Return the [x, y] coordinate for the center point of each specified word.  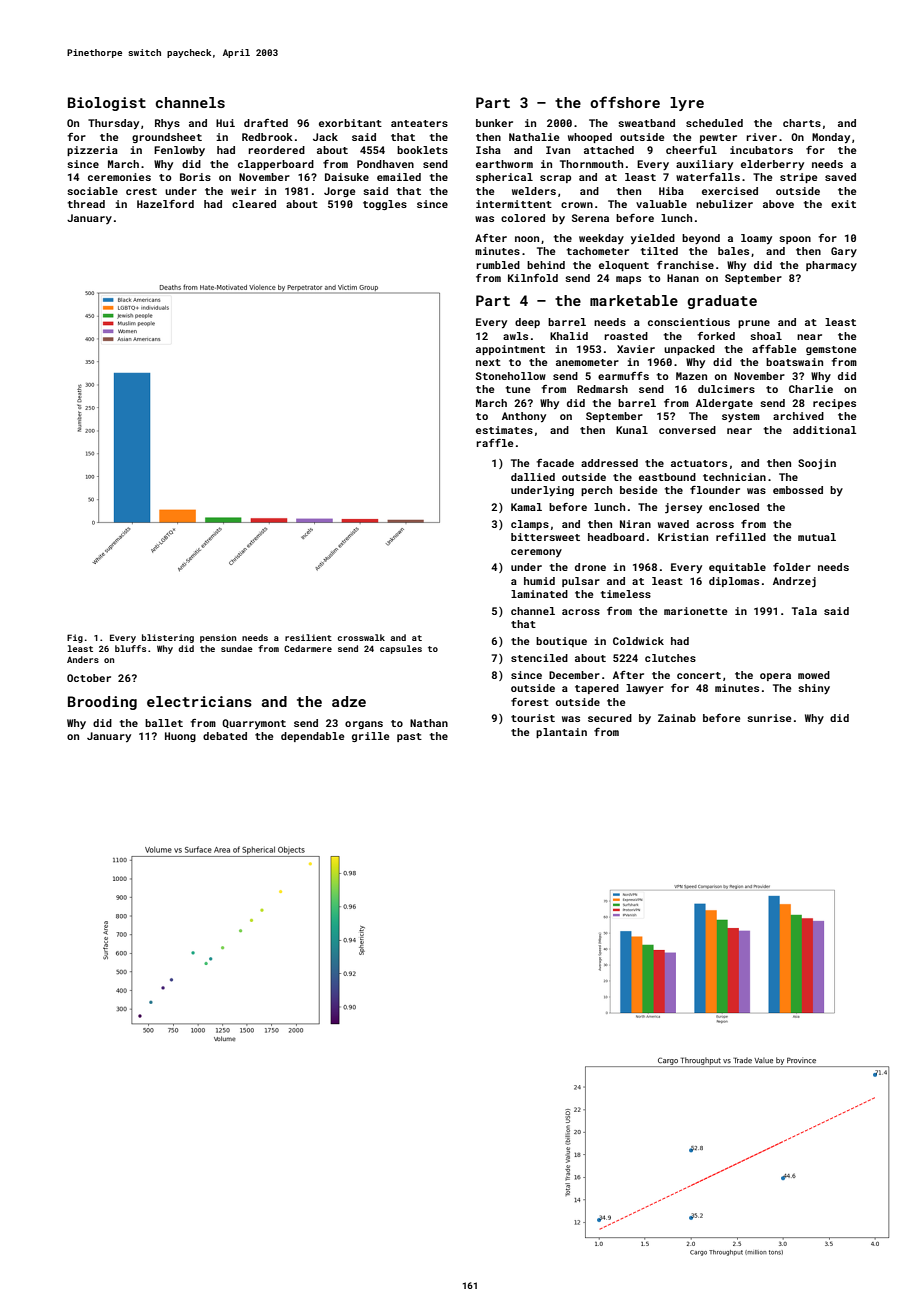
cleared [254, 204]
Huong [180, 737]
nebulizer [724, 204]
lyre [687, 104]
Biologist [107, 104]
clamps [530, 525]
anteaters [419, 123]
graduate [722, 302]
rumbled [498, 265]
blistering [168, 638]
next [488, 362]
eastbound [667, 477]
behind [546, 265]
